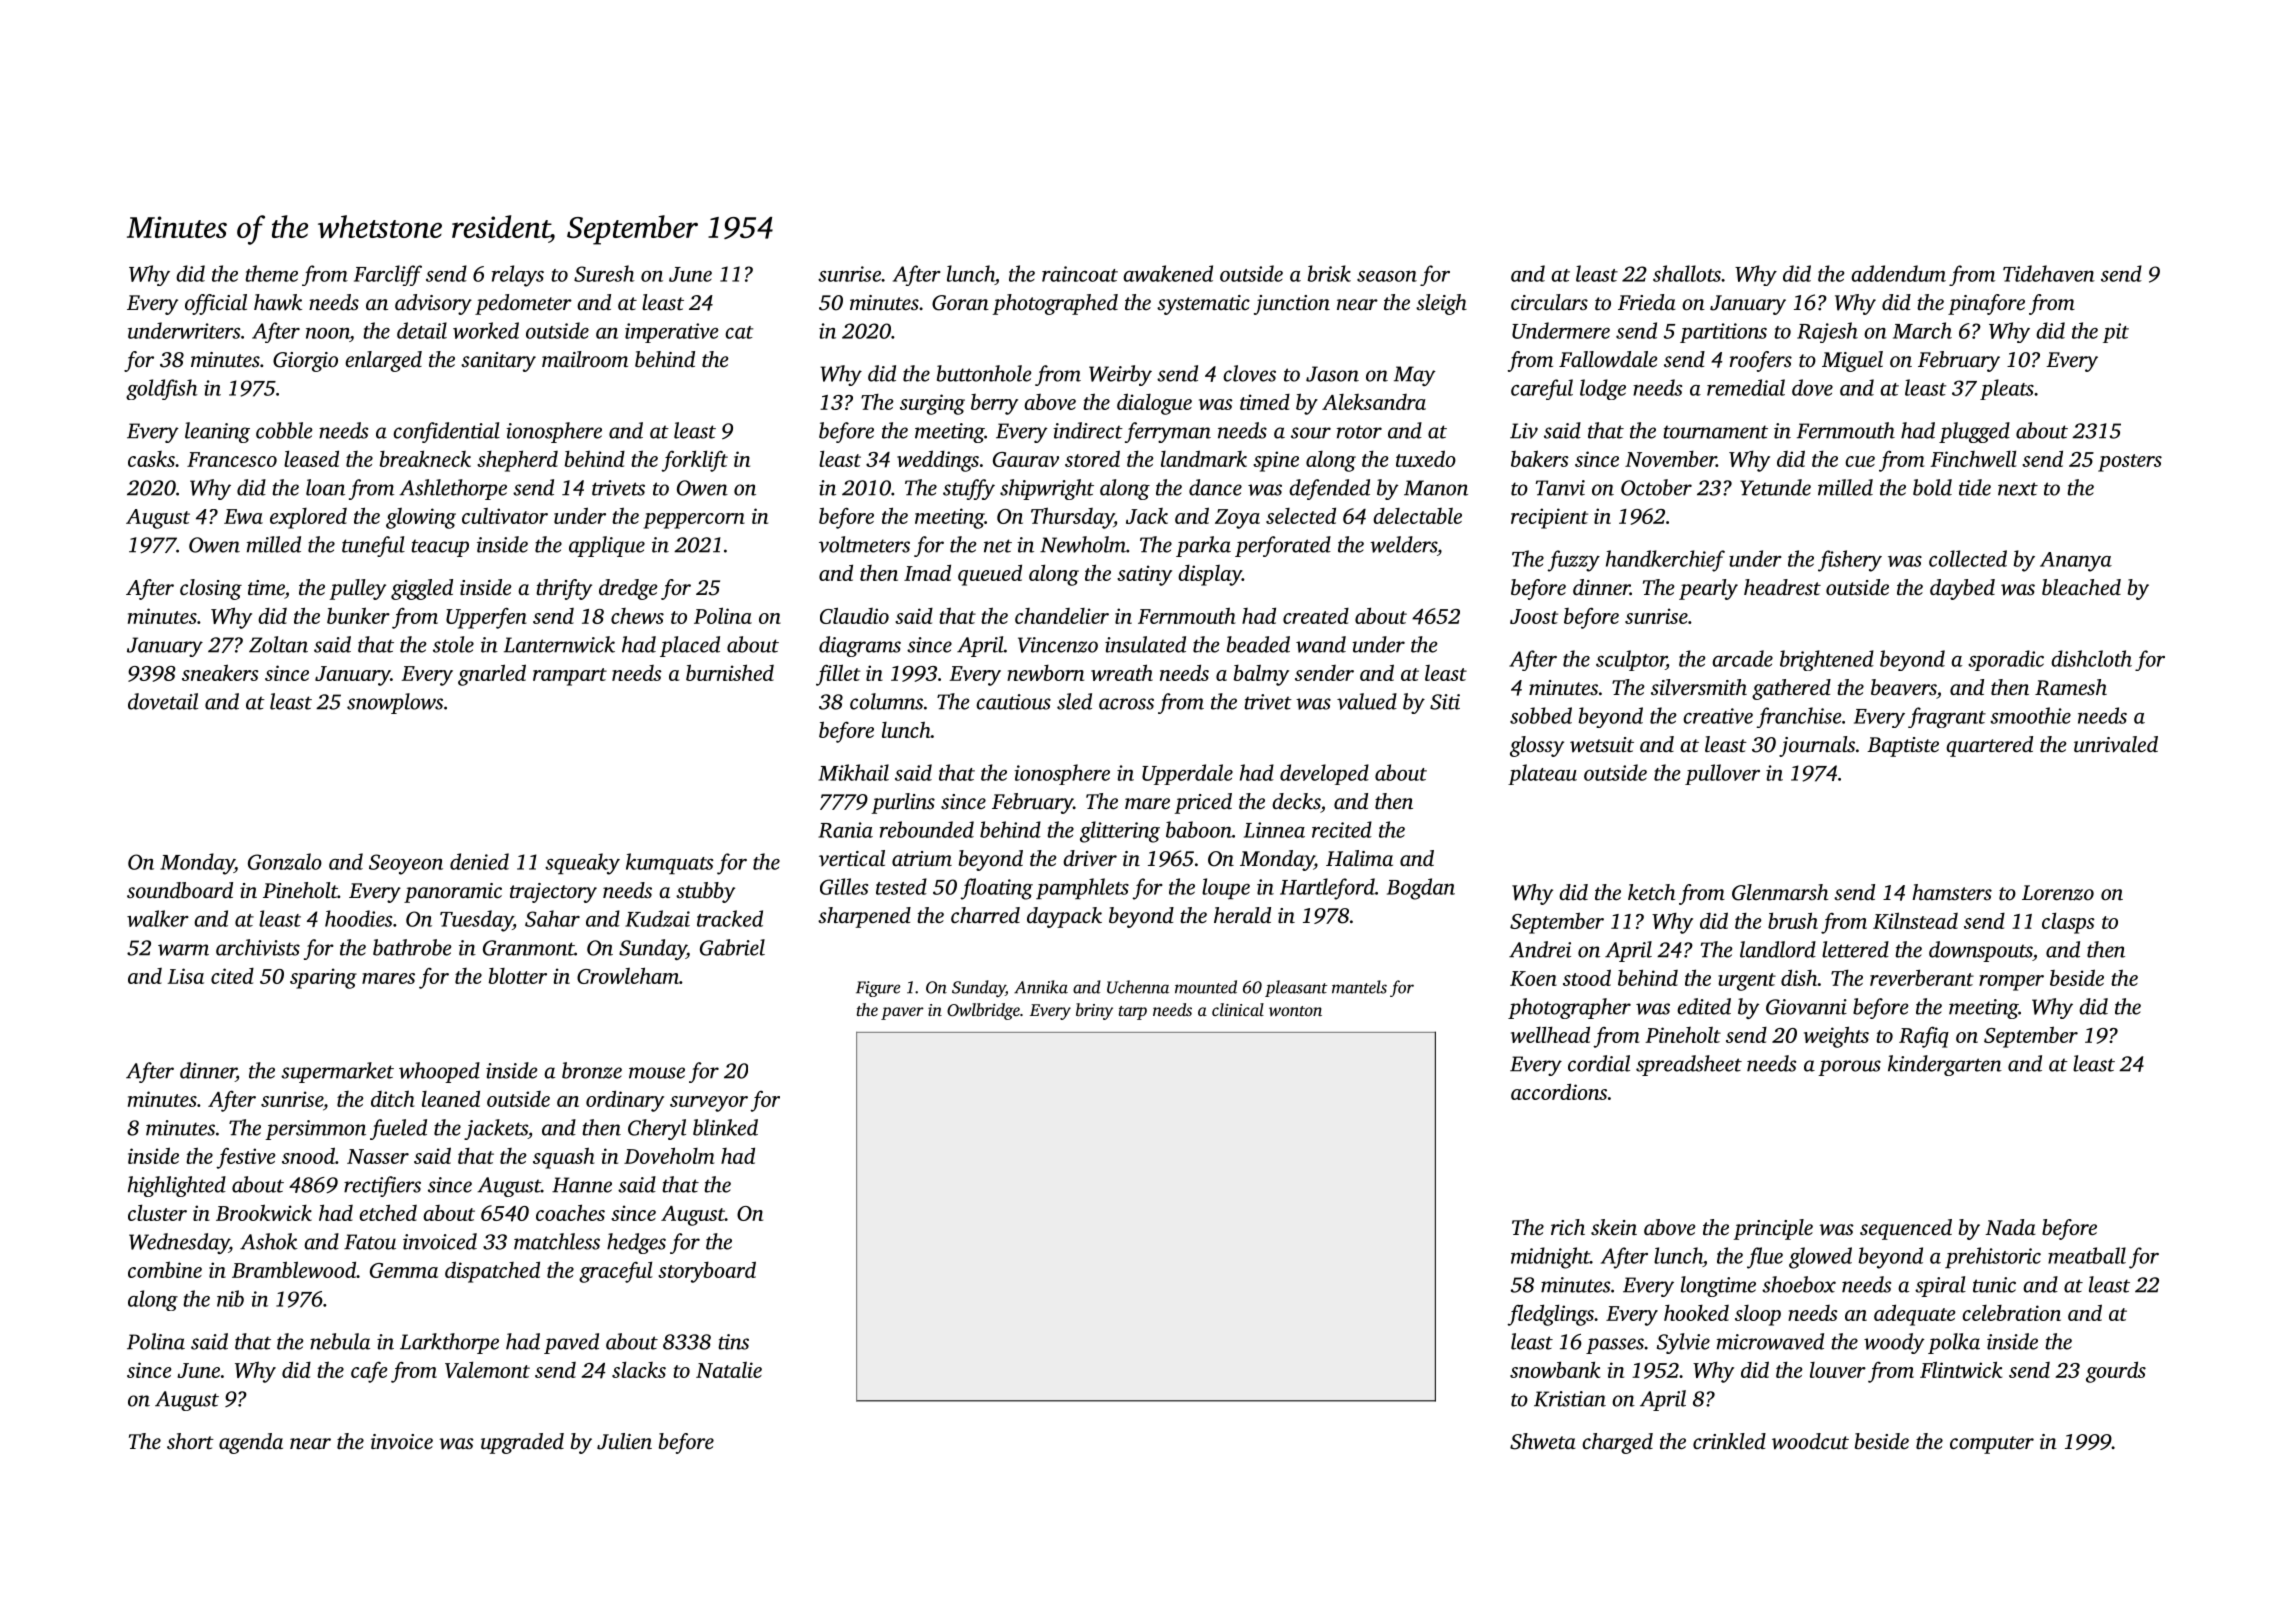 This page has width=2292, height=1620. I want to click on theme, so click(271, 273).
